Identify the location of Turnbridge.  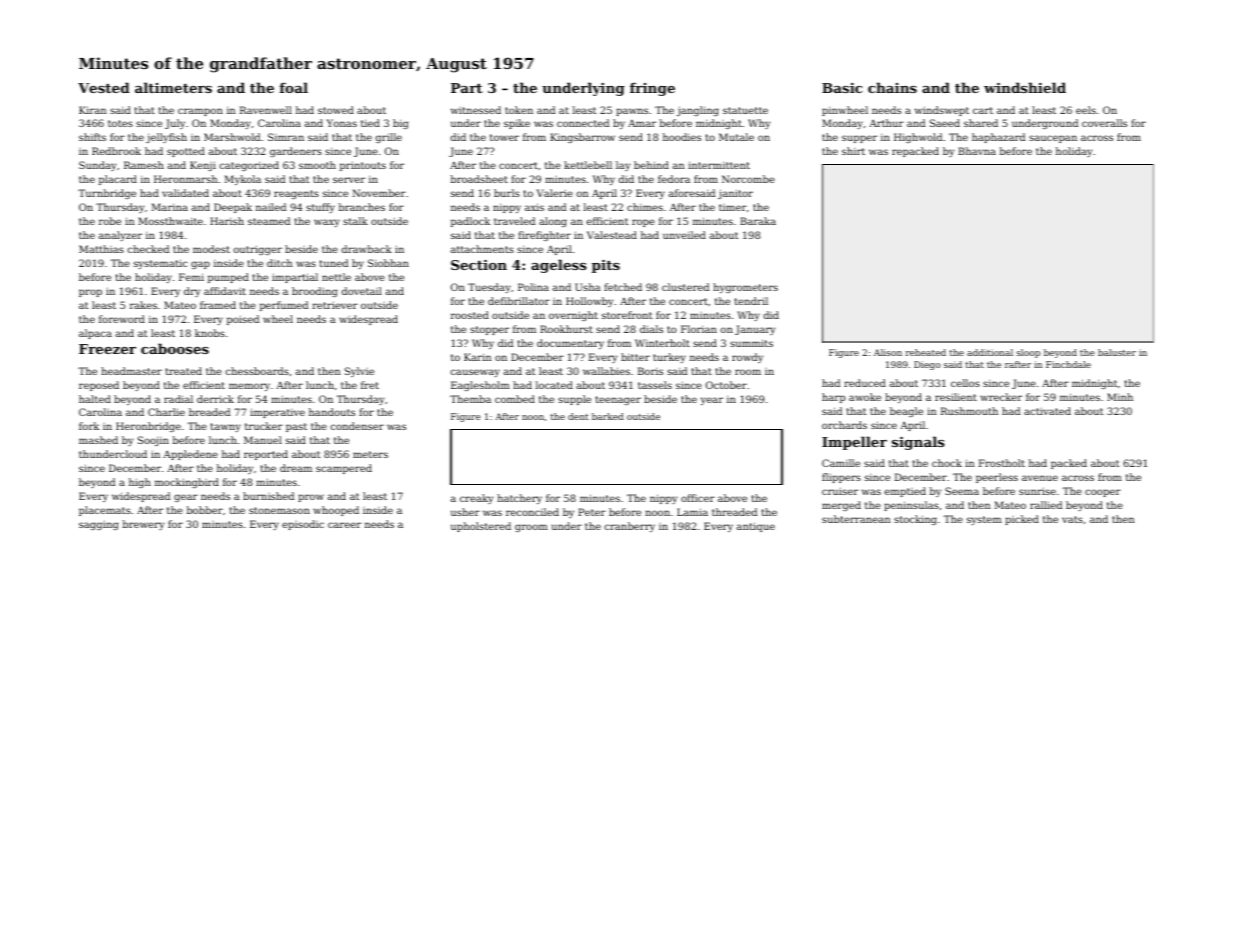
(107, 194).
